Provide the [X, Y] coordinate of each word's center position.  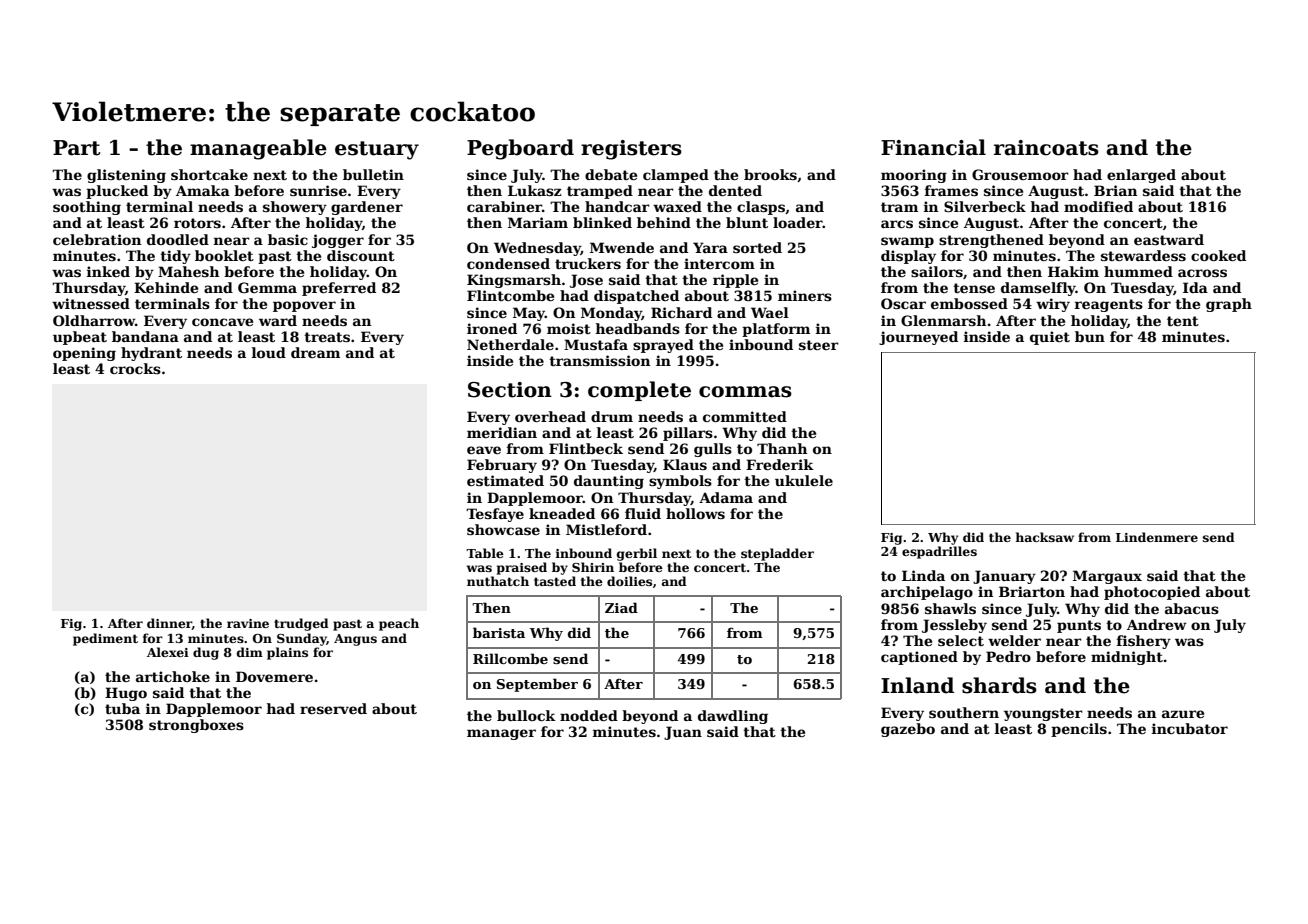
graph [1229, 305]
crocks [135, 368]
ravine [248, 623]
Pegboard [520, 149]
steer [819, 345]
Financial [933, 147]
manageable [258, 149]
